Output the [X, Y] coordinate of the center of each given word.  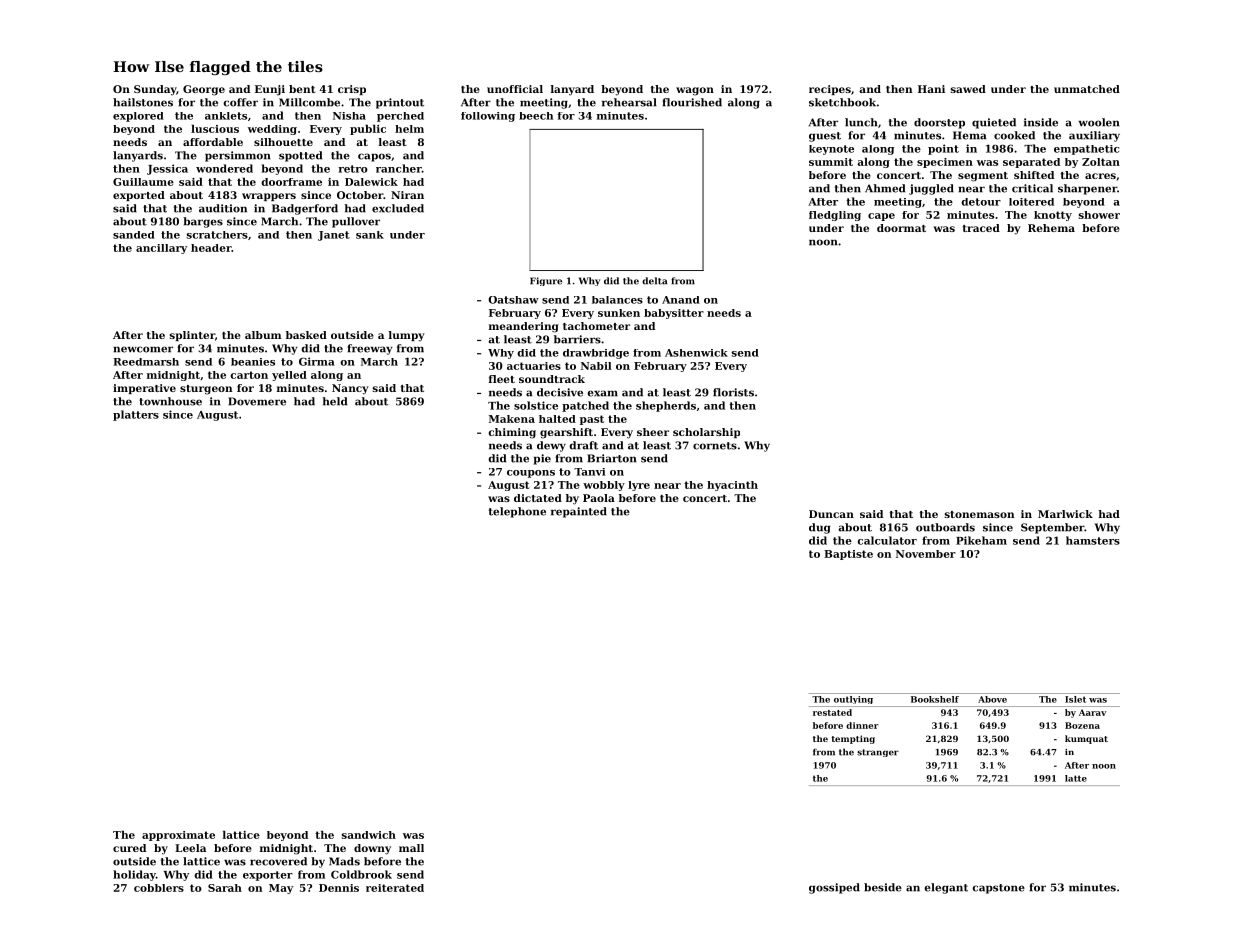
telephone [517, 512]
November [926, 554]
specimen [945, 163]
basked [306, 335]
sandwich [369, 835]
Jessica [167, 169]
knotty [1053, 216]
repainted [579, 512]
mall [411, 848]
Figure [546, 281]
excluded [398, 208]
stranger [878, 753]
